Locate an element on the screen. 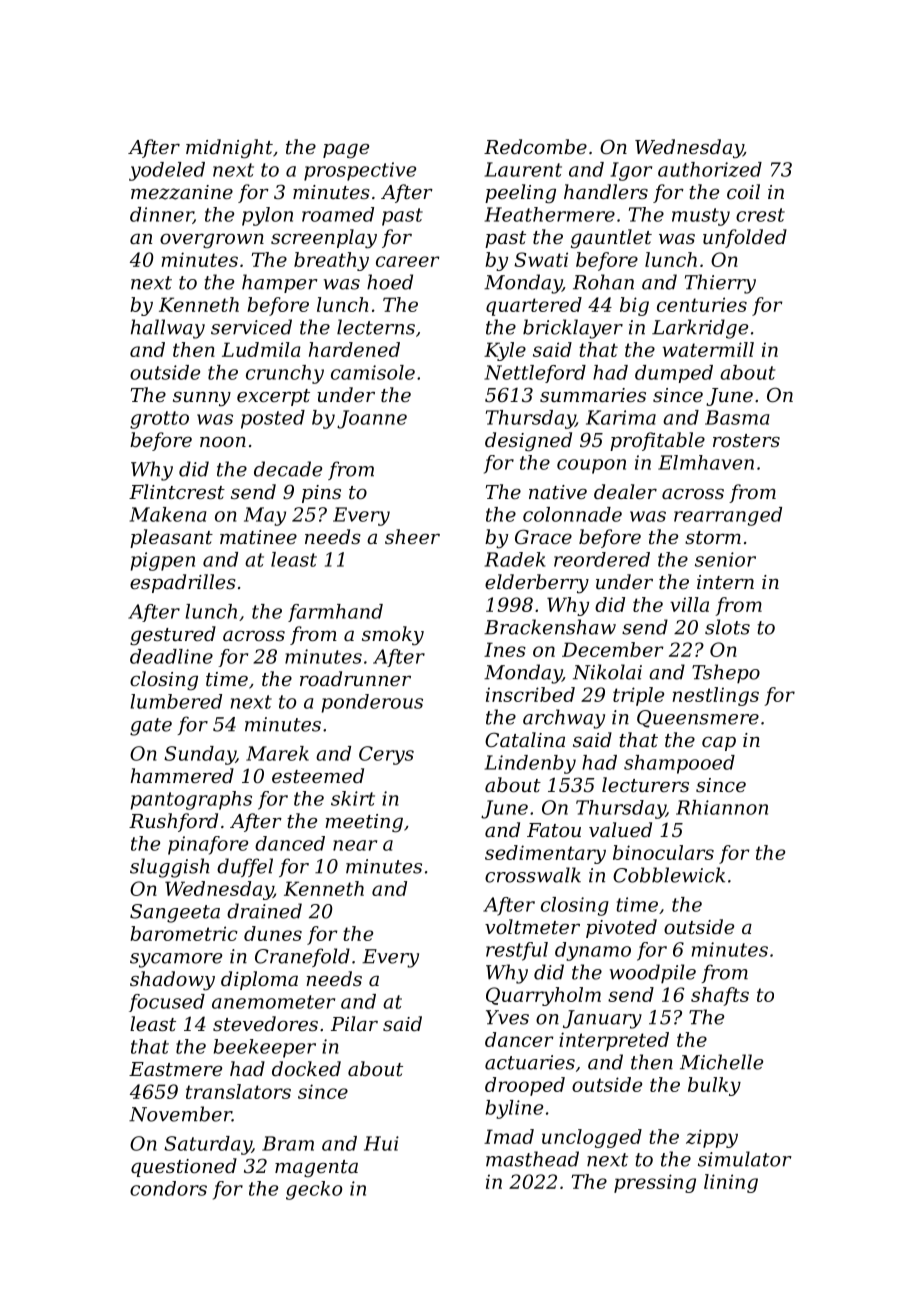 The width and height of the screenshot is (924, 1311). sunny is located at coordinates (202, 399).
